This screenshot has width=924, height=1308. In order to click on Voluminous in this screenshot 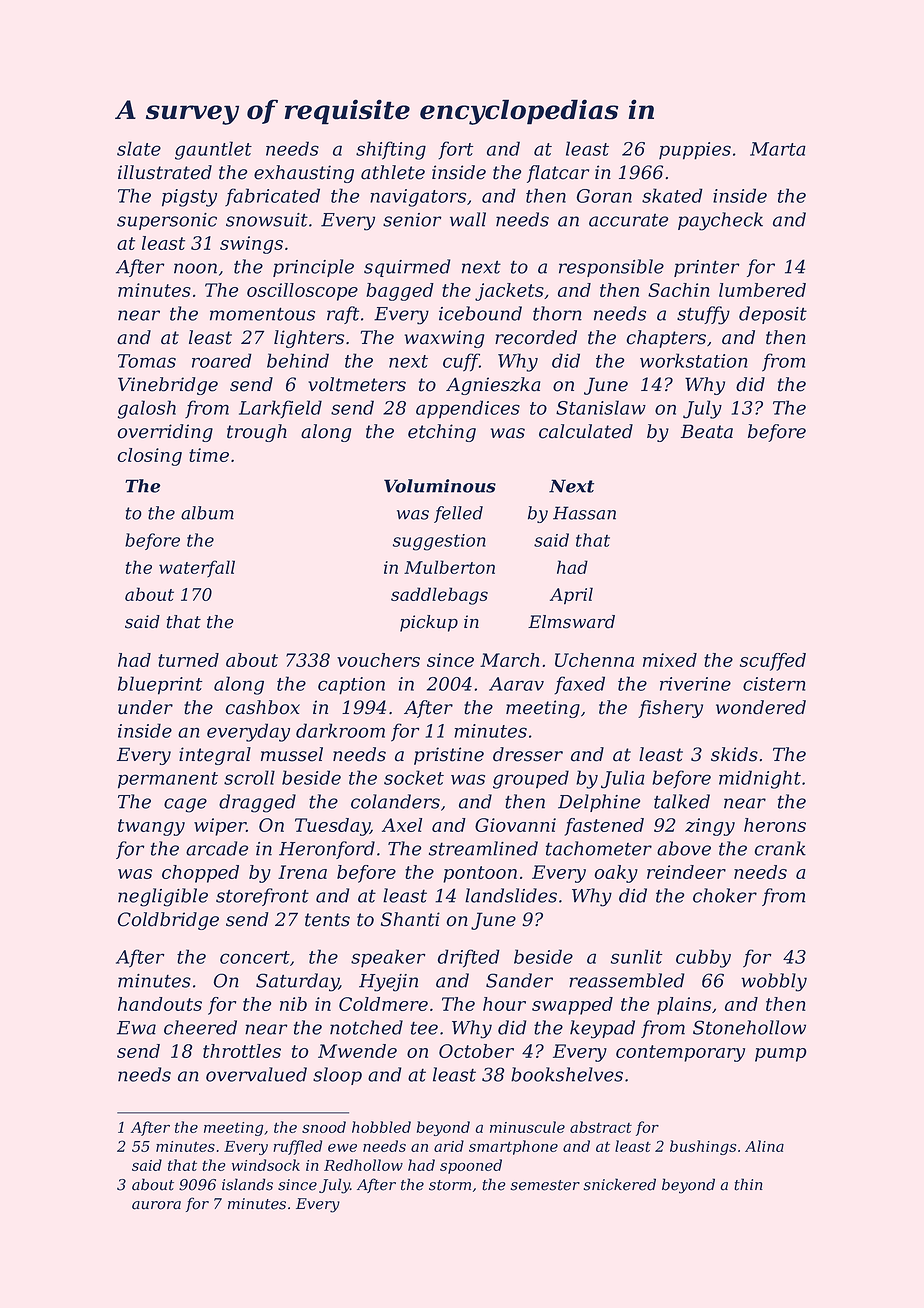, I will do `click(440, 486)`.
